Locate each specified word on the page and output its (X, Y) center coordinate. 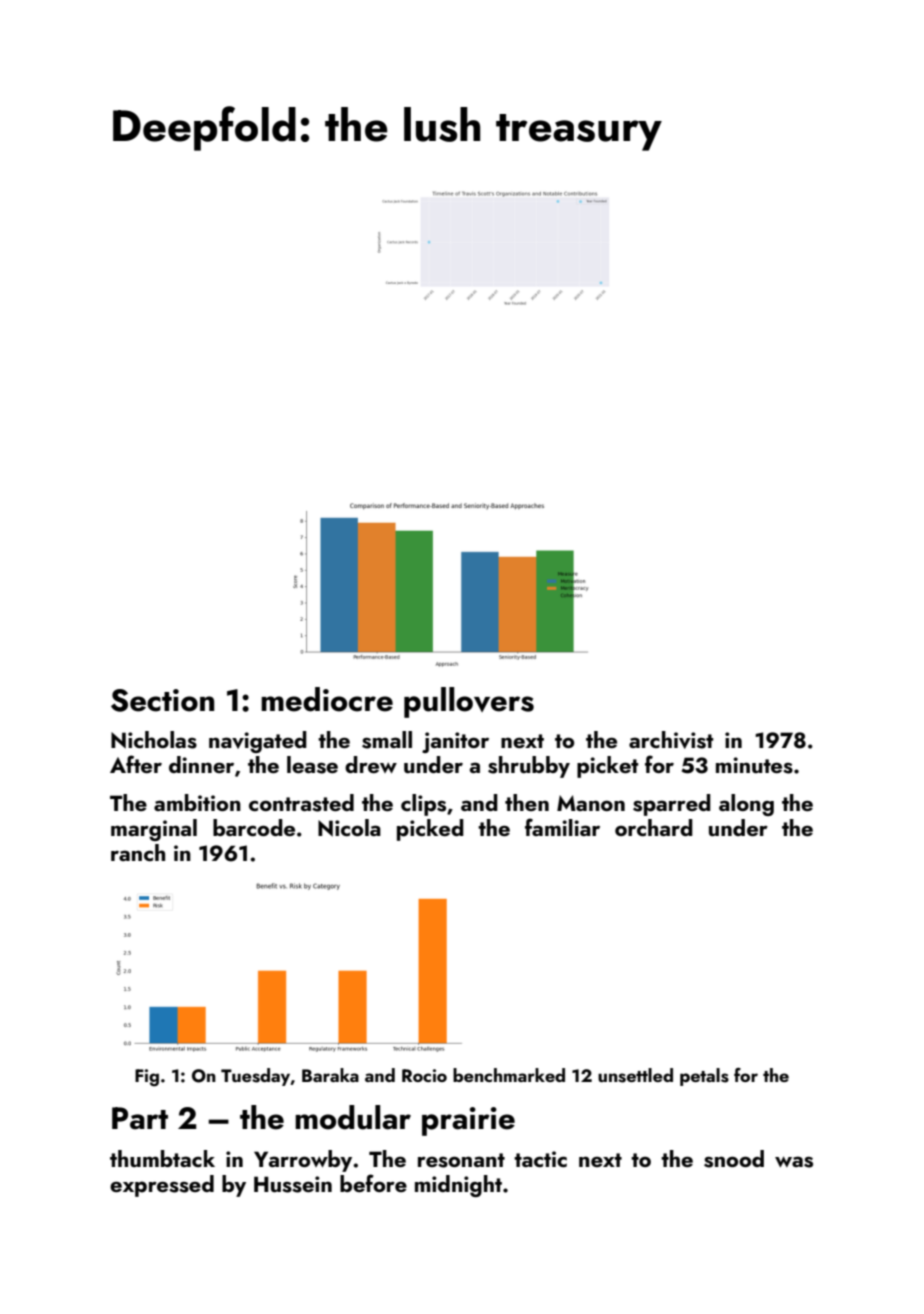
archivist (671, 740)
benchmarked (509, 1075)
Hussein (293, 1184)
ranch (138, 852)
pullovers (469, 702)
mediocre (327, 699)
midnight (458, 1186)
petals (704, 1077)
